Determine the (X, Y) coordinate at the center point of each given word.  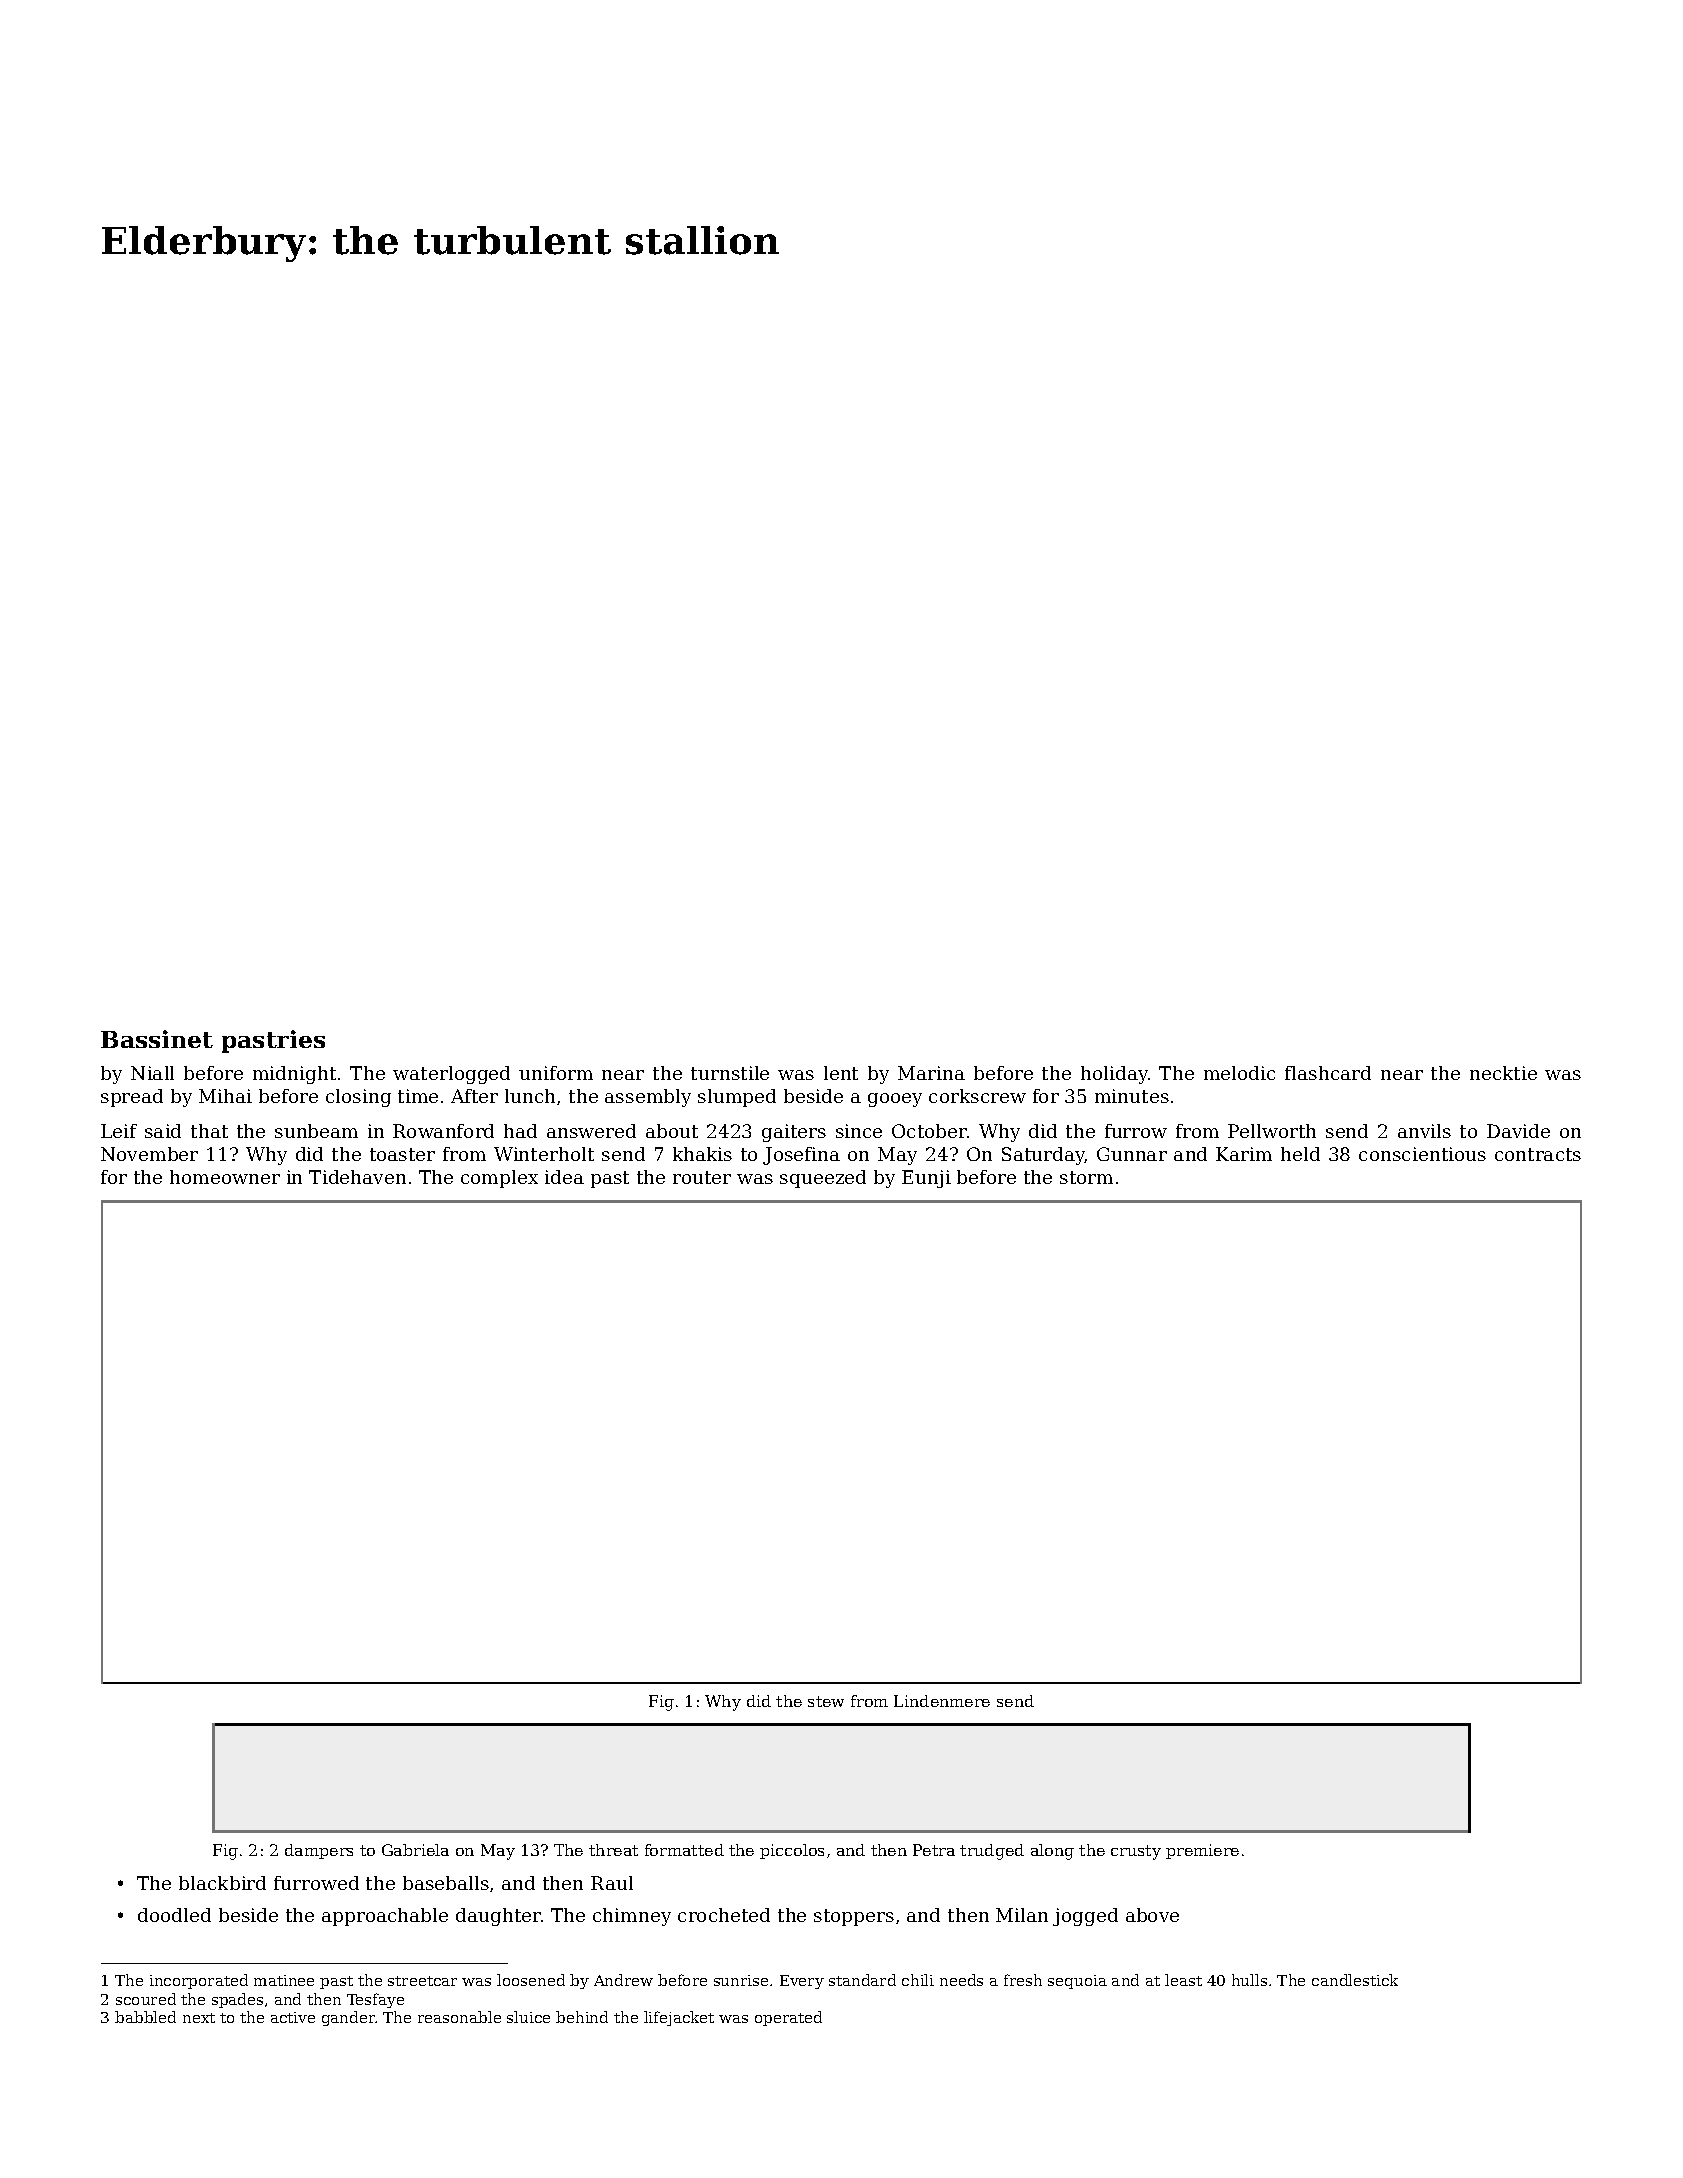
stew (826, 1701)
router (702, 1177)
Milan (1022, 1915)
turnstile (730, 1073)
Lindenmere (942, 1701)
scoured (146, 1999)
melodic (1239, 1073)
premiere (1202, 1851)
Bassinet (157, 1039)
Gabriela (415, 1850)
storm (1086, 1177)
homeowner (225, 1177)
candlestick (1355, 1980)
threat (613, 1850)
